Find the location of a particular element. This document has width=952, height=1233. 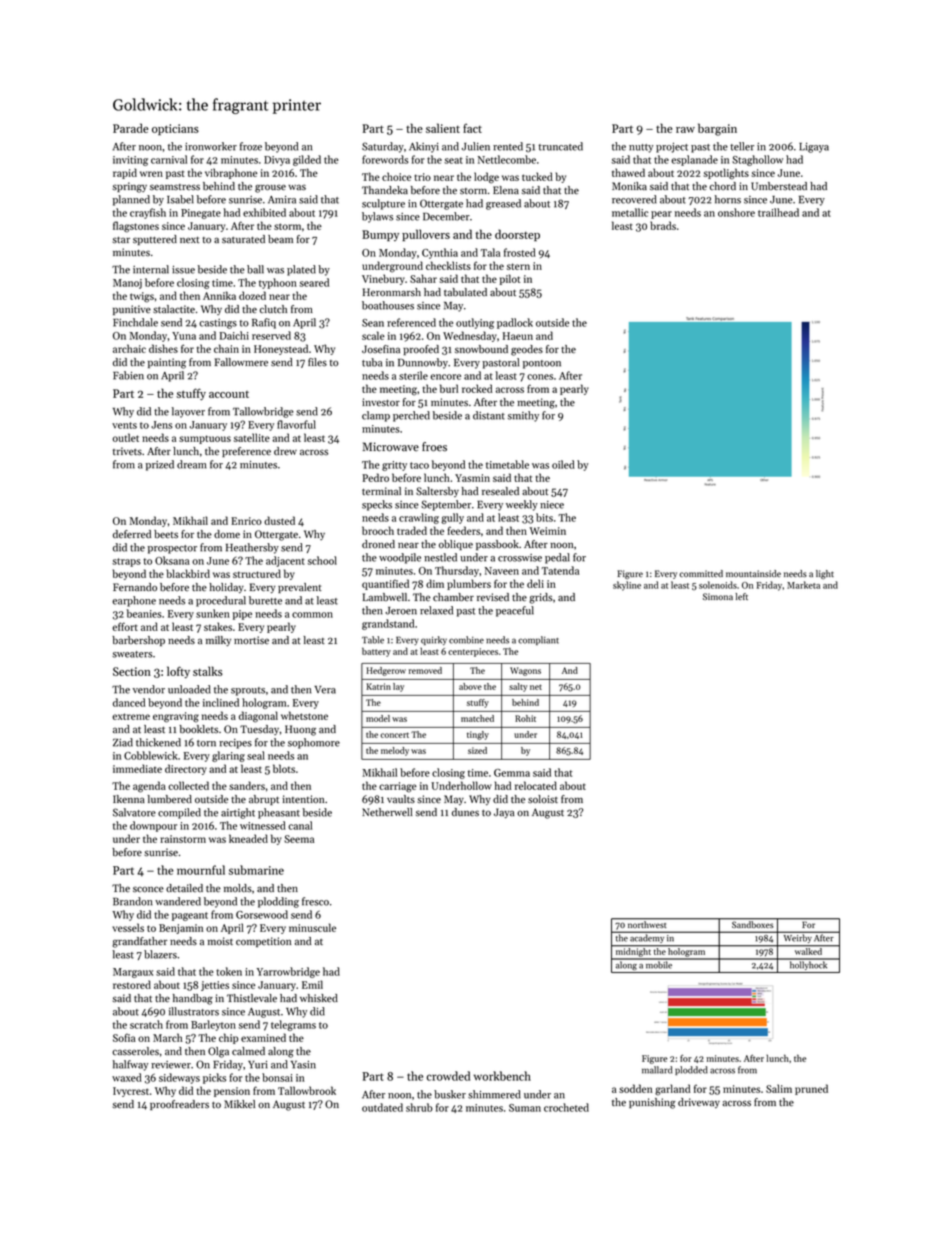

trailhead is located at coordinates (778, 212).
